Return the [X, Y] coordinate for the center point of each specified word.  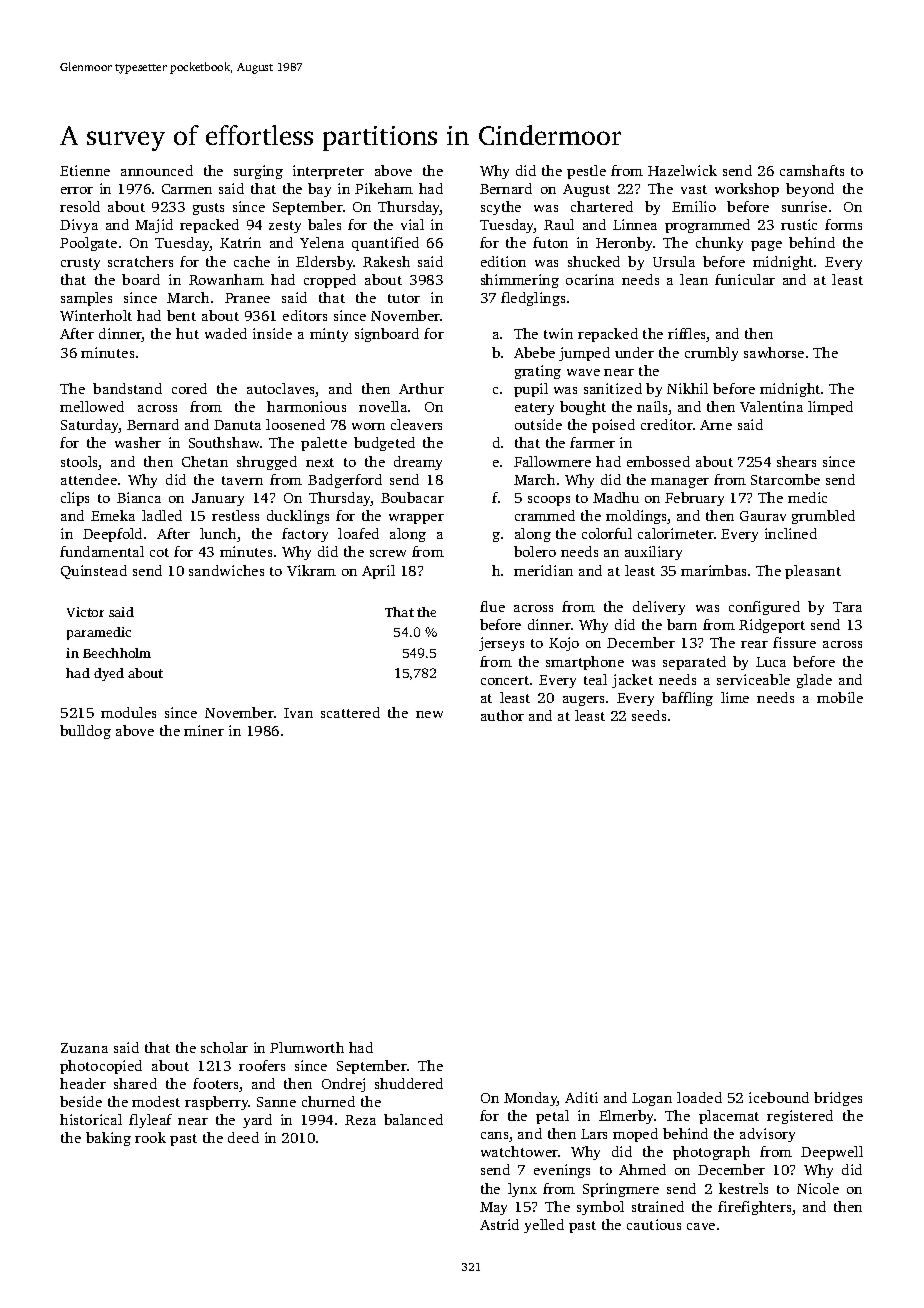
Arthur [421, 388]
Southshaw [224, 442]
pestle [586, 172]
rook [150, 1137]
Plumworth [307, 1047]
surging [258, 172]
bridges [838, 1099]
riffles [687, 335]
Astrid [499, 1224]
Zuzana [84, 1048]
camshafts [812, 170]
